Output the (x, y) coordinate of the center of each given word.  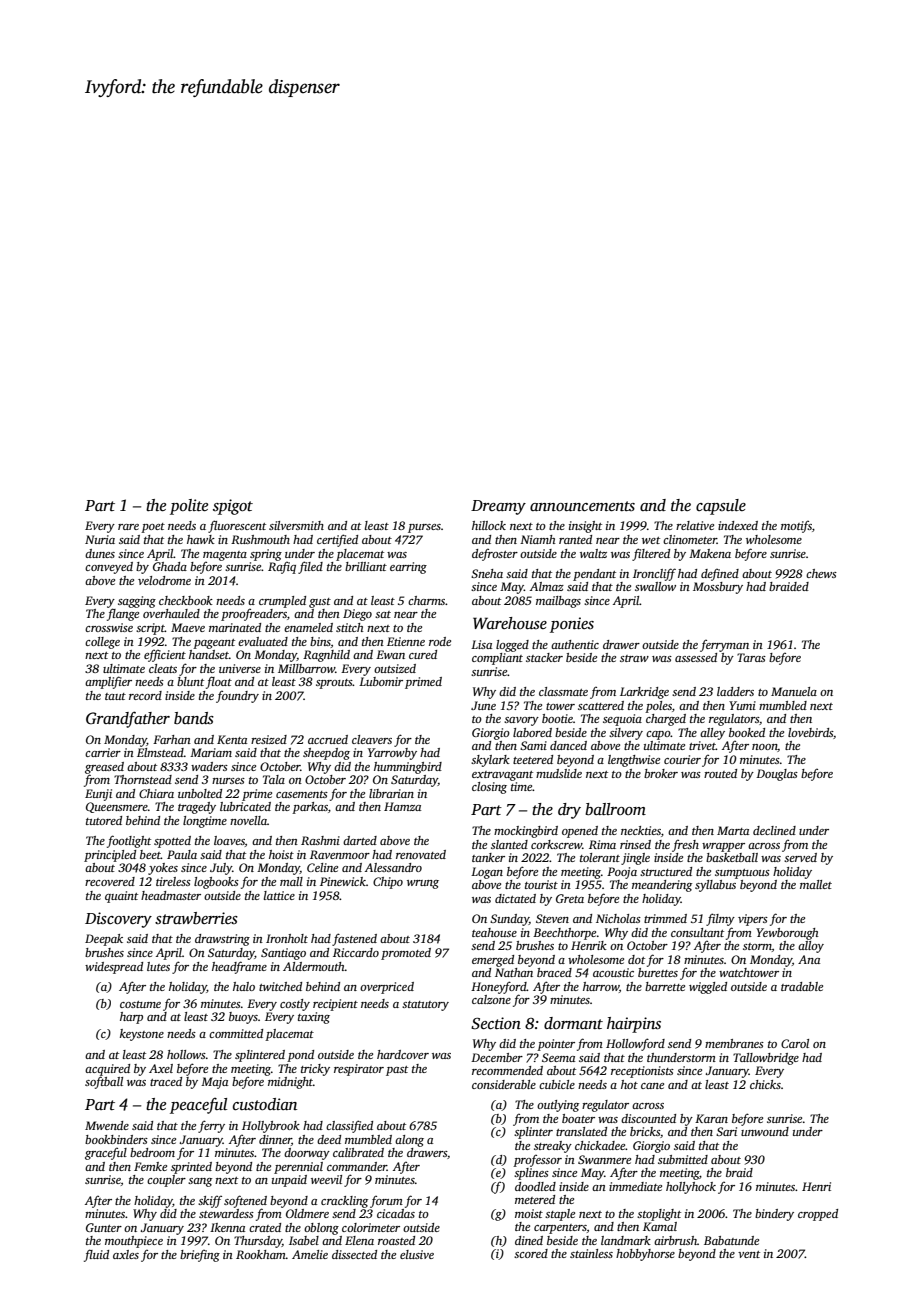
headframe (239, 967)
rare (128, 527)
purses (424, 528)
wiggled (708, 988)
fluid (96, 1255)
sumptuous (742, 874)
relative (695, 525)
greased (104, 768)
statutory (425, 1006)
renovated (421, 854)
